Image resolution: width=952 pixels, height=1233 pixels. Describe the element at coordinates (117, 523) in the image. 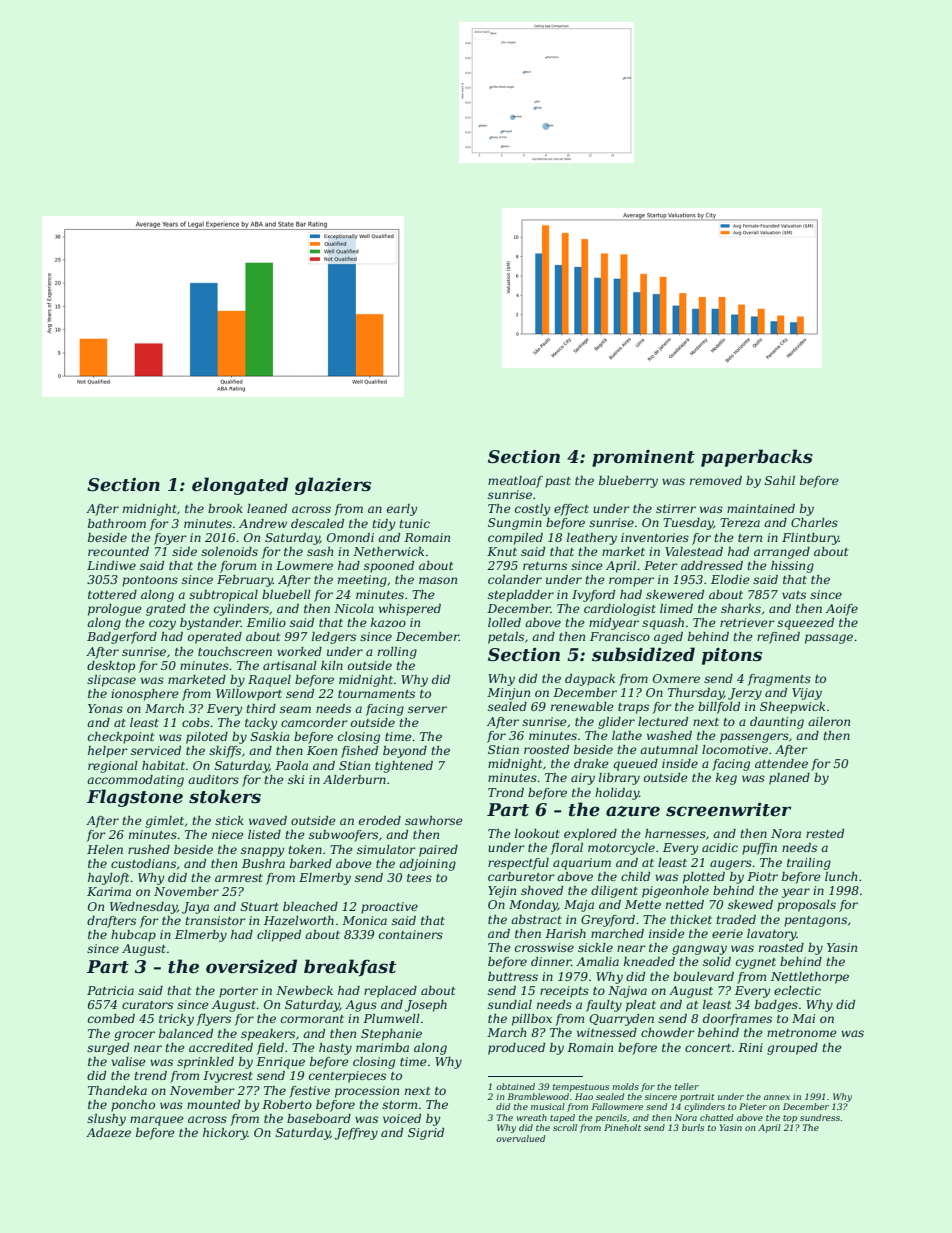

I see `bathroom` at that location.
